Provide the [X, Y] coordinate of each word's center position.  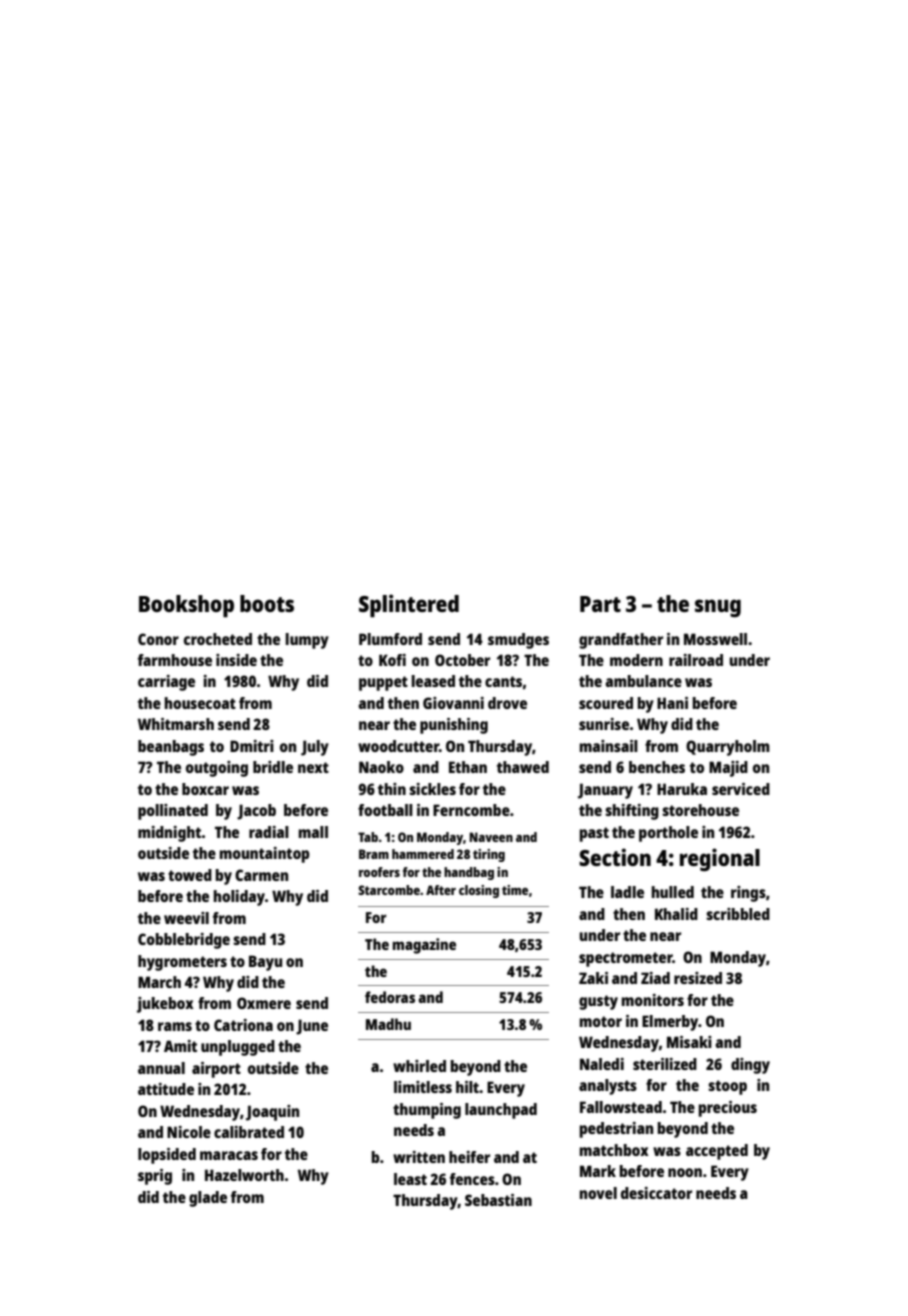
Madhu [388, 1024]
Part [600, 604]
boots [267, 603]
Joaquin [272, 1113]
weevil [186, 918]
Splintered [409, 606]
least [410, 1179]
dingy [750, 1066]
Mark [598, 1171]
